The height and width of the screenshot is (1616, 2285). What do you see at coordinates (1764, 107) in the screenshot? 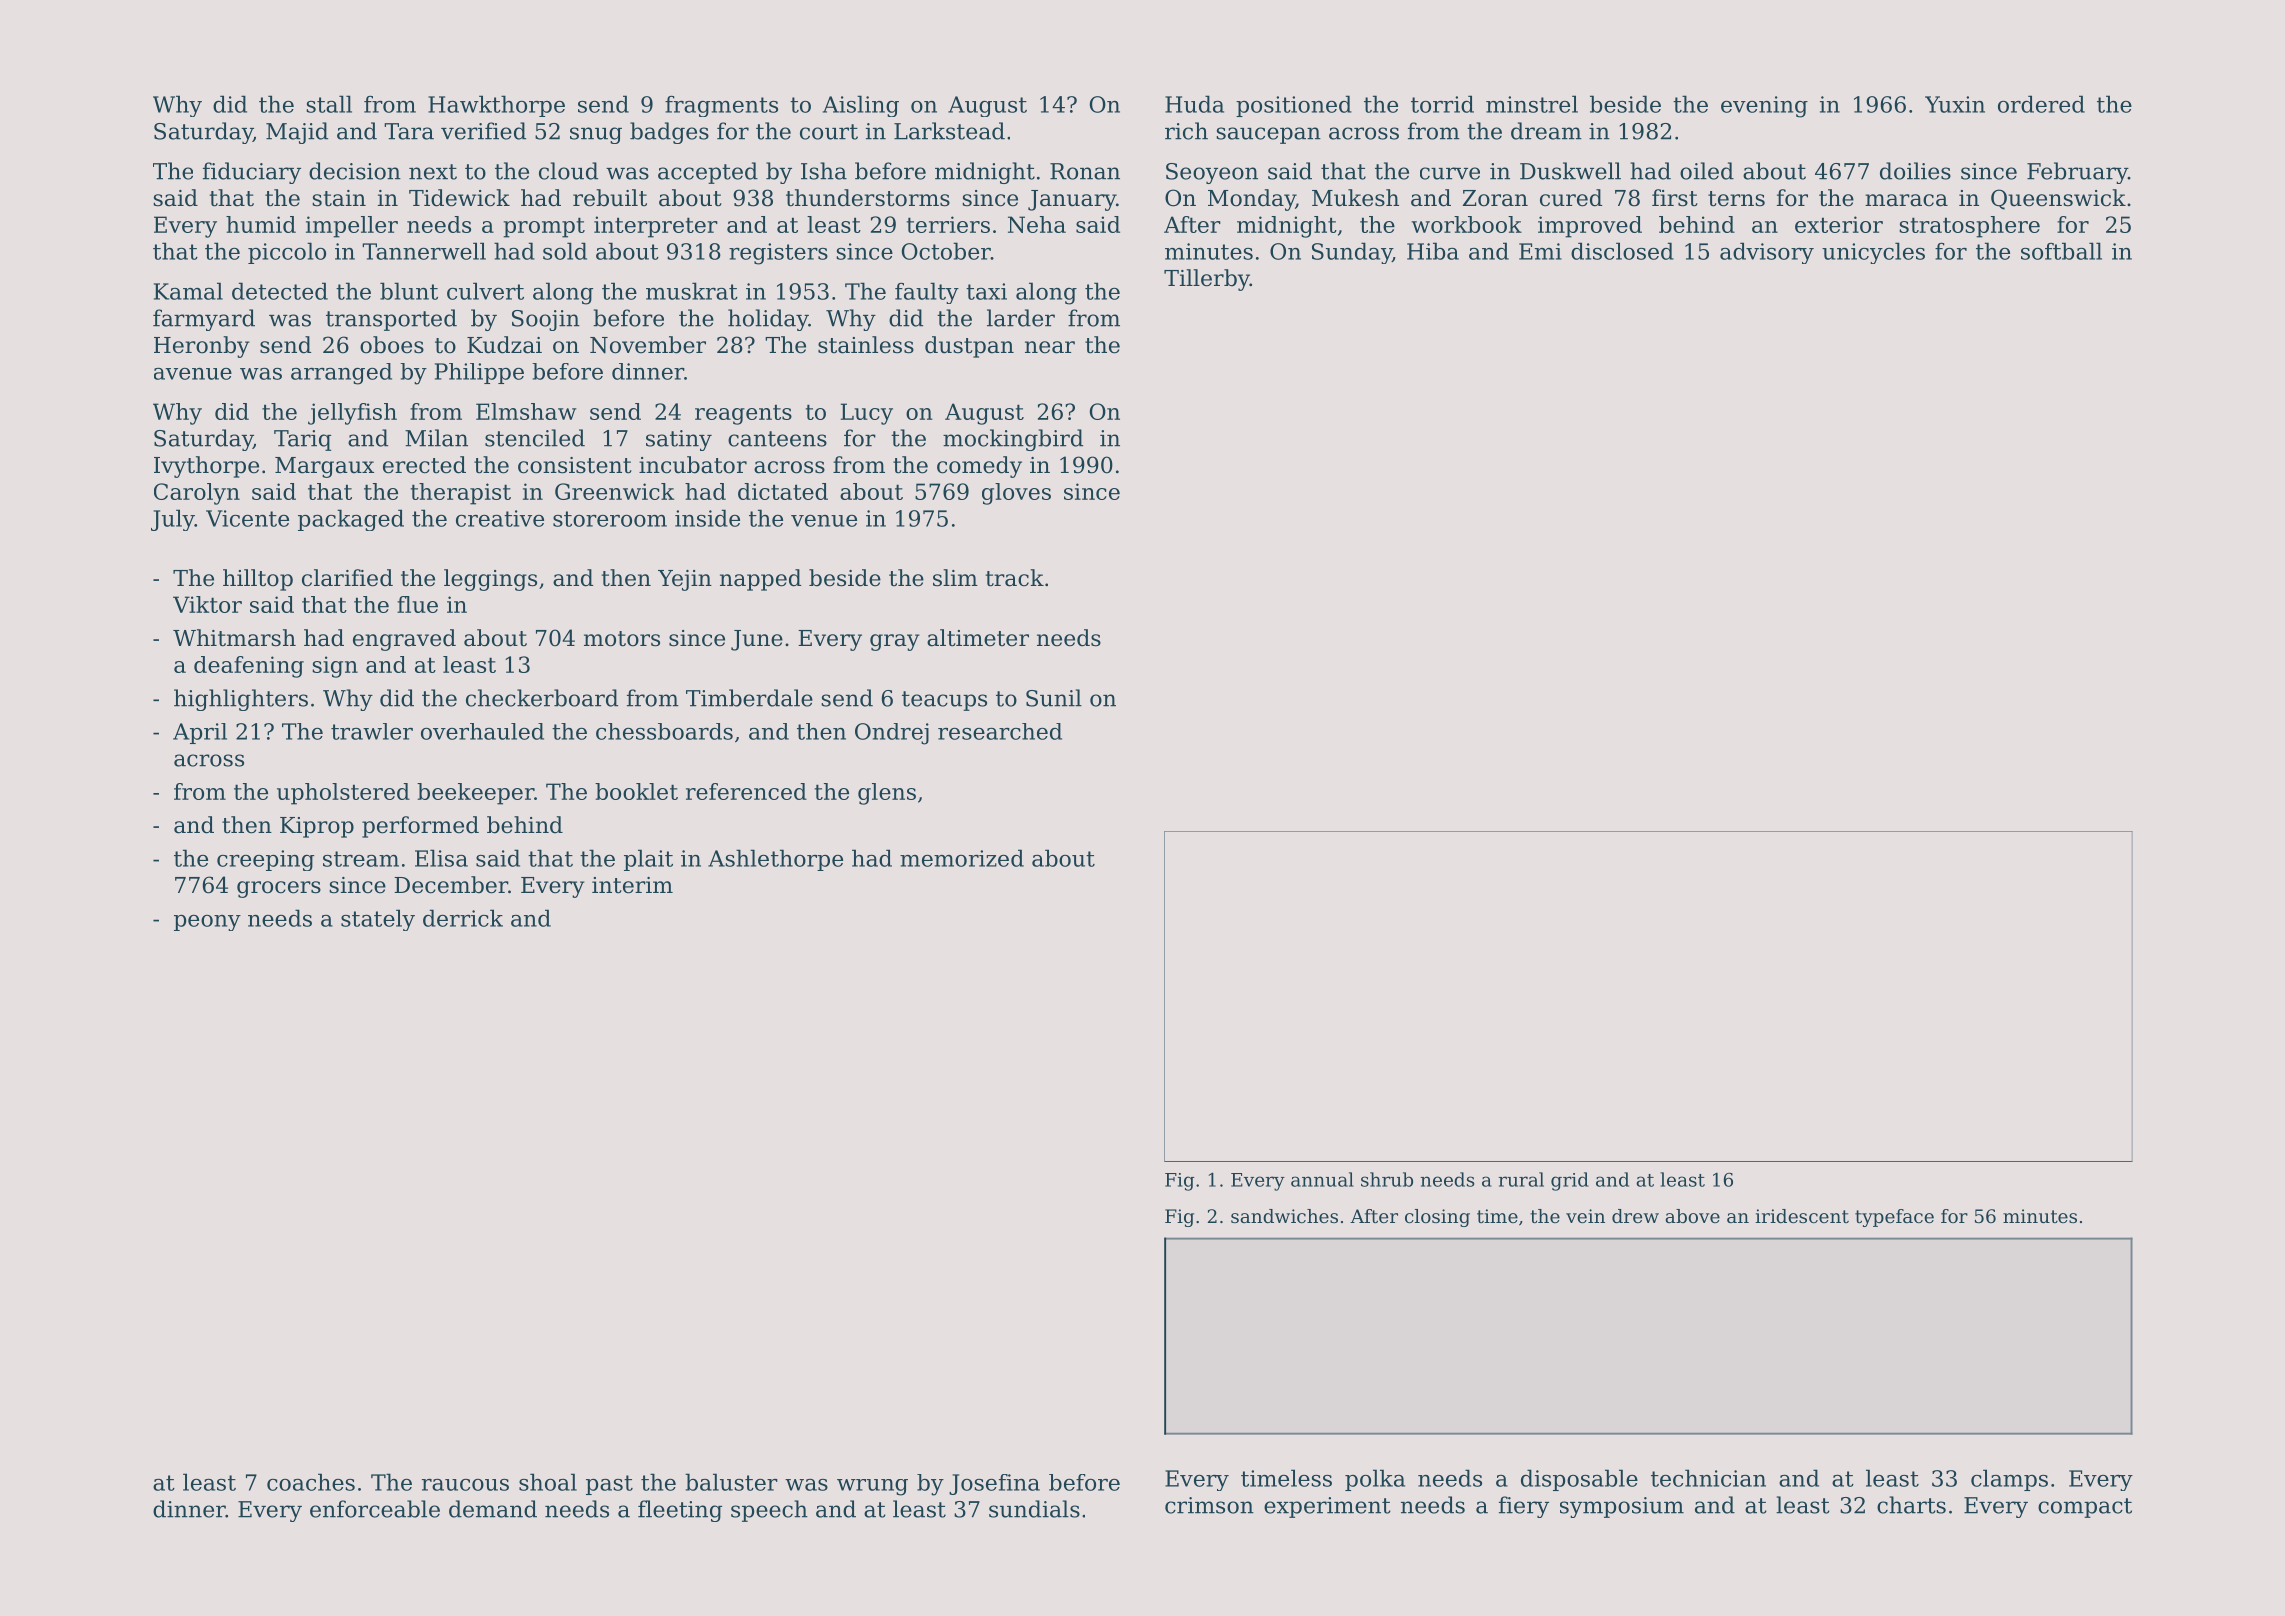
I see `evening` at bounding box center [1764, 107].
